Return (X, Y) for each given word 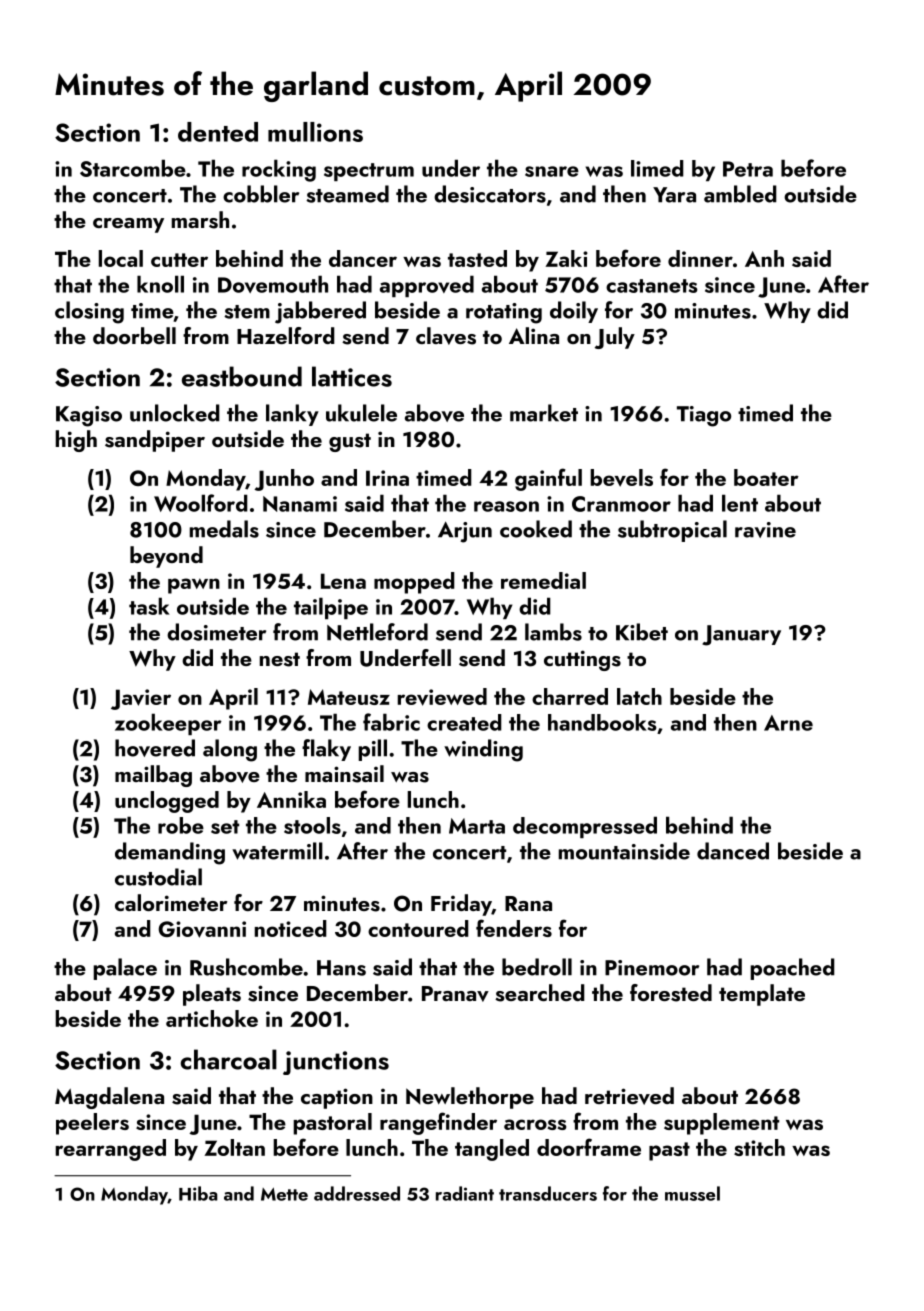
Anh (764, 258)
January (741, 635)
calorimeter (171, 902)
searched (540, 993)
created (464, 722)
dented (218, 132)
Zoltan (234, 1147)
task (149, 606)
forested (671, 993)
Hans (341, 968)
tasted (477, 258)
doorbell (134, 335)
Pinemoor (652, 968)
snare (552, 171)
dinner (700, 258)
